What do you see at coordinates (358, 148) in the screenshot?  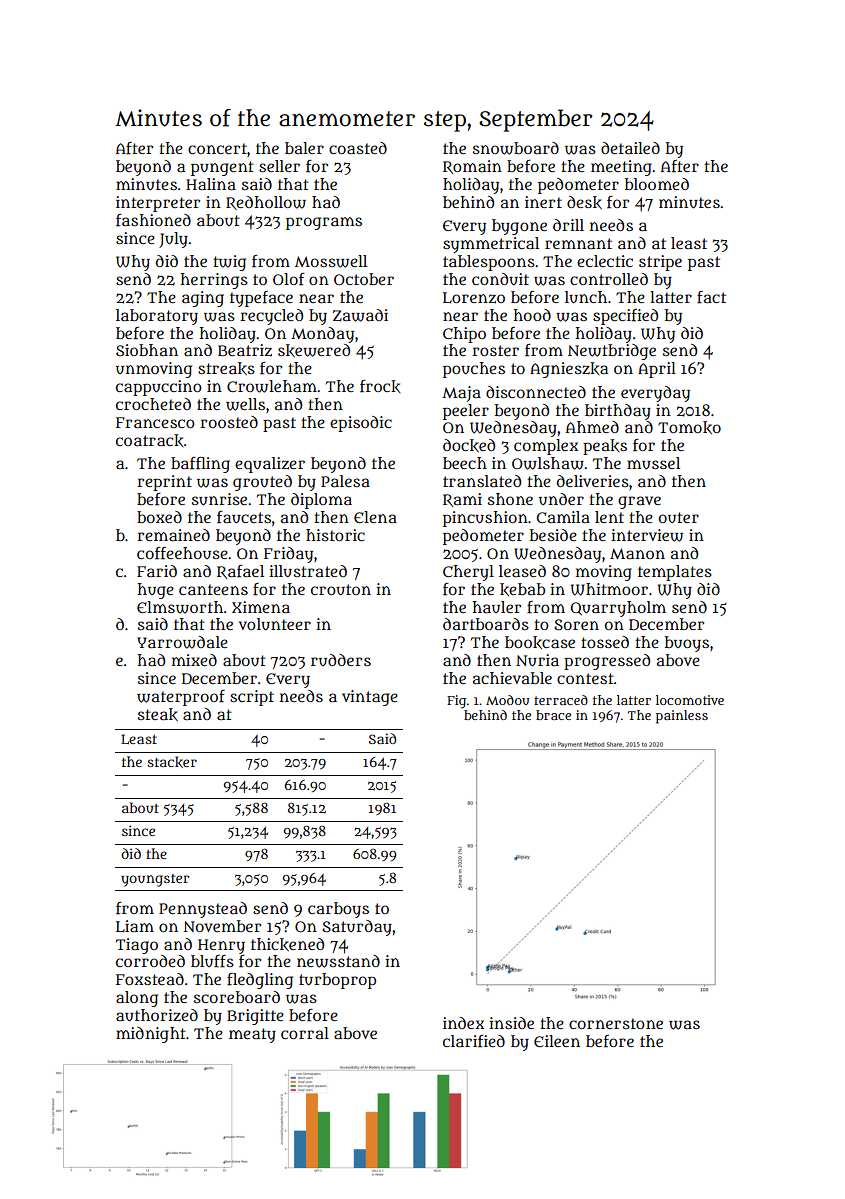 I see `coasted` at bounding box center [358, 148].
